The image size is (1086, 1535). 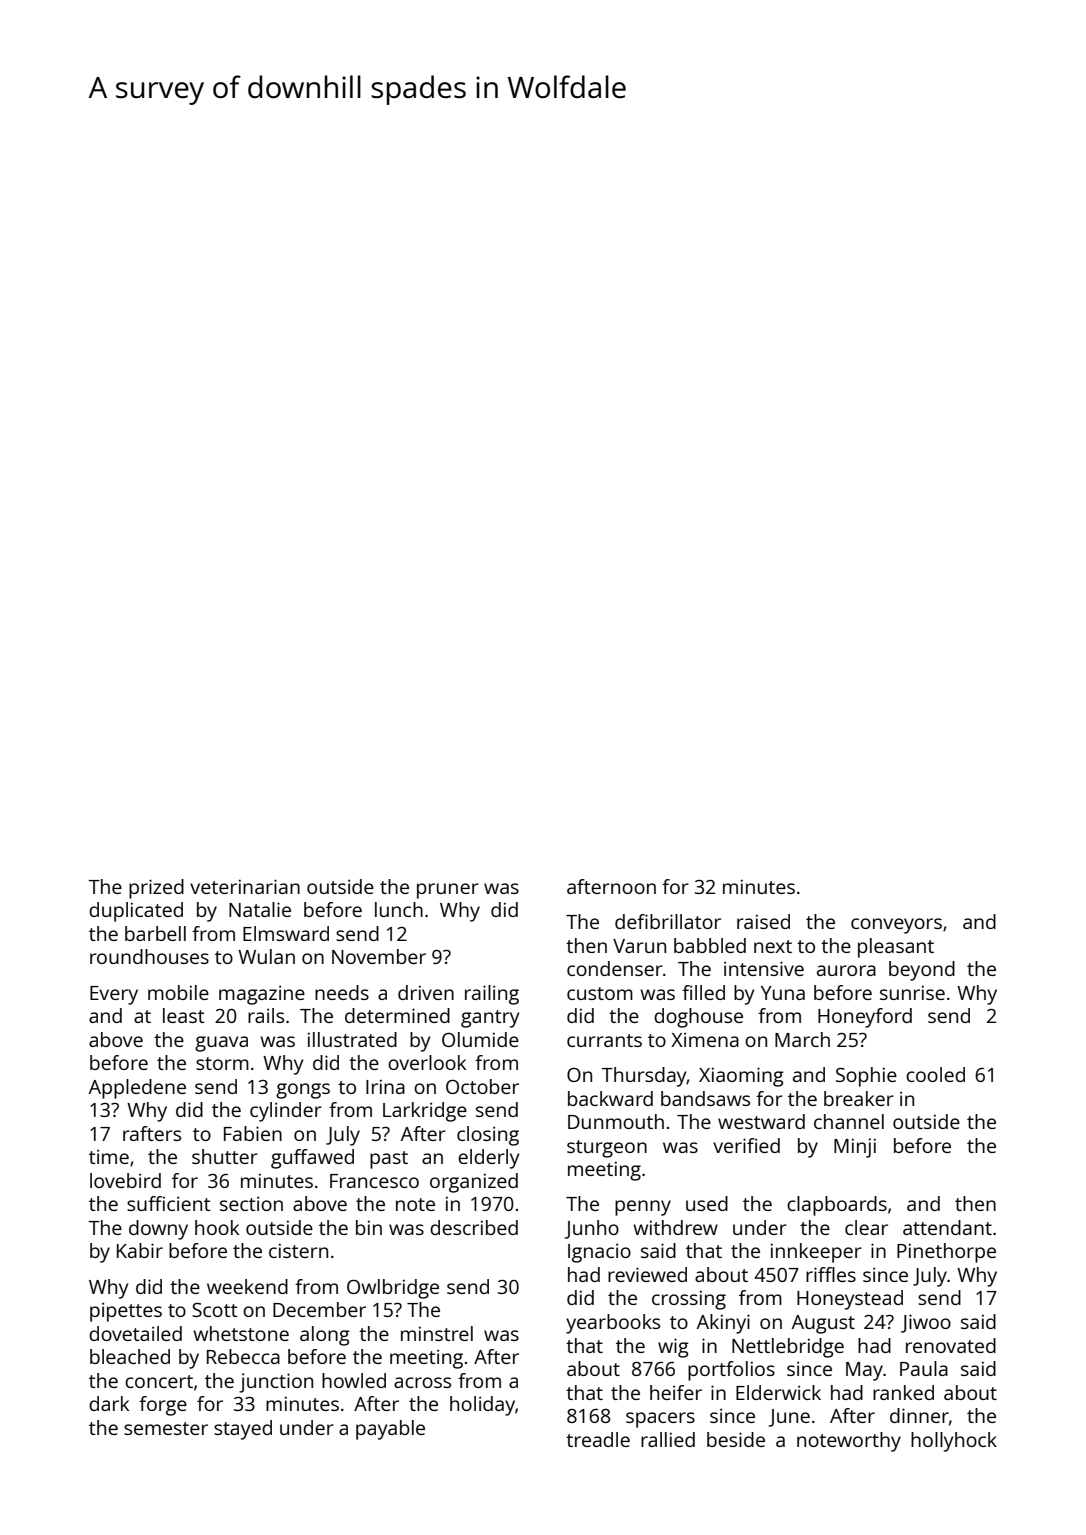 What do you see at coordinates (855, 1148) in the screenshot?
I see `Minji` at bounding box center [855, 1148].
